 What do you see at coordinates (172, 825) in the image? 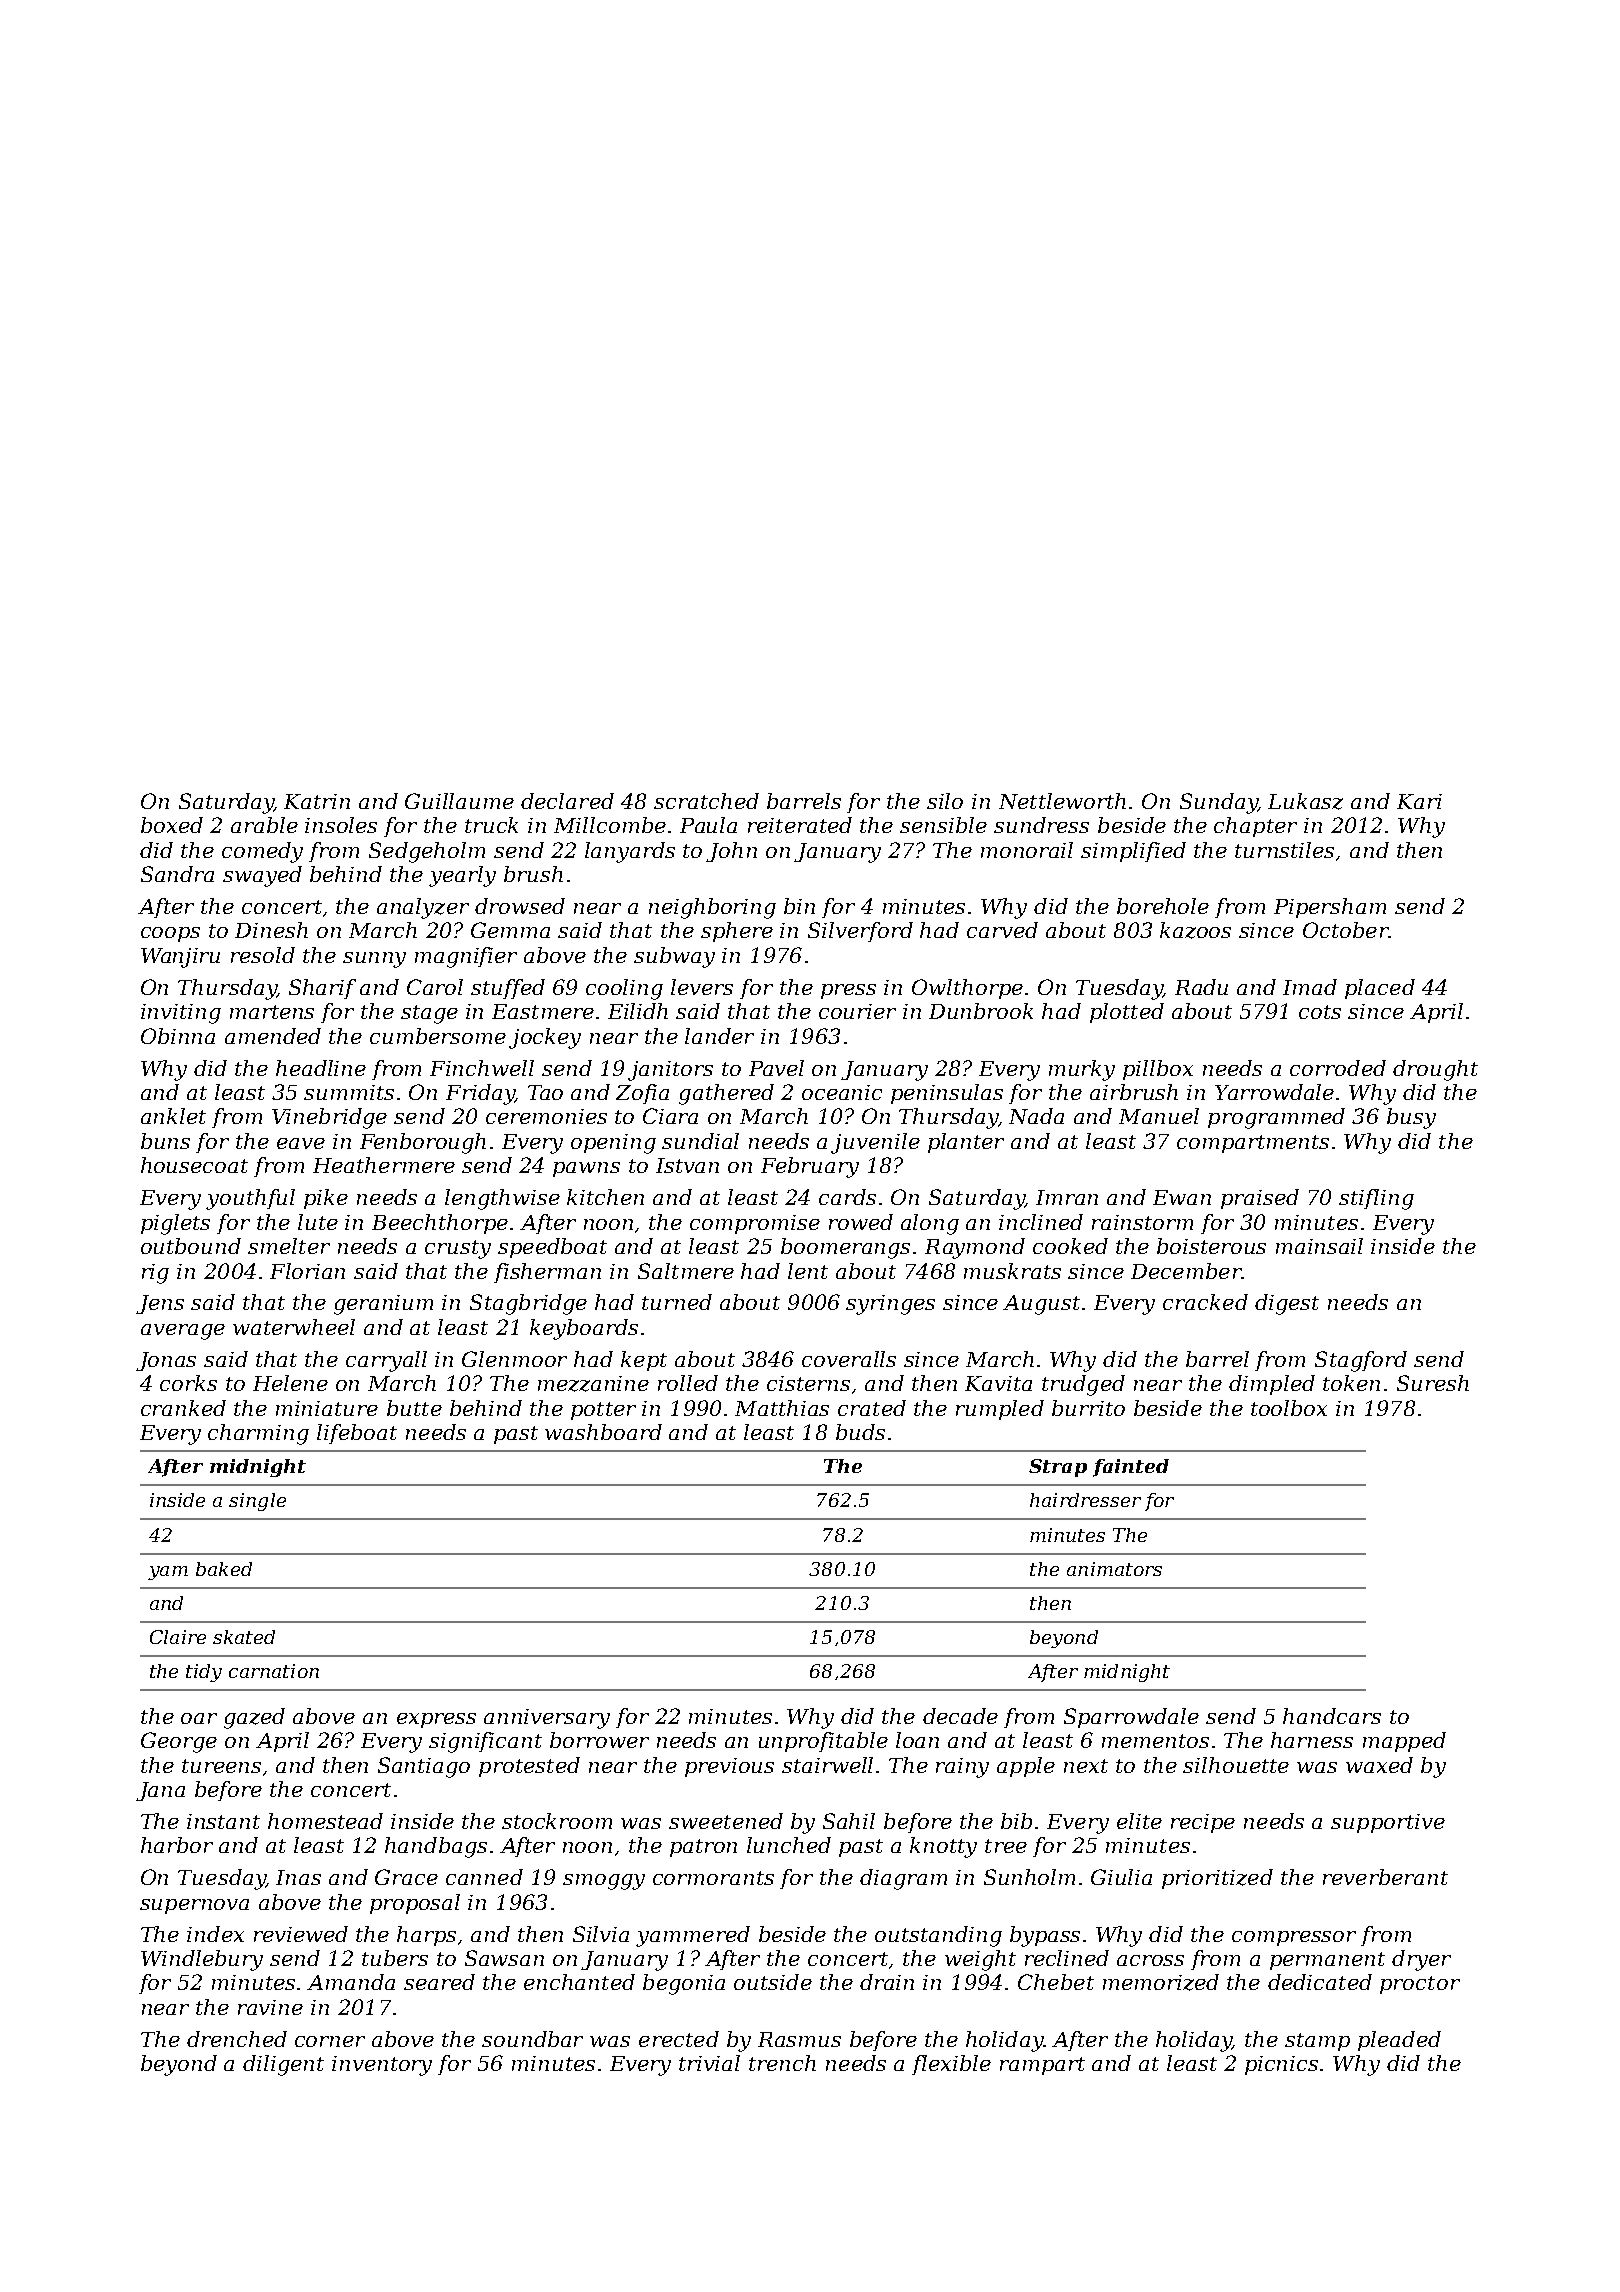
I see `boxed` at bounding box center [172, 825].
